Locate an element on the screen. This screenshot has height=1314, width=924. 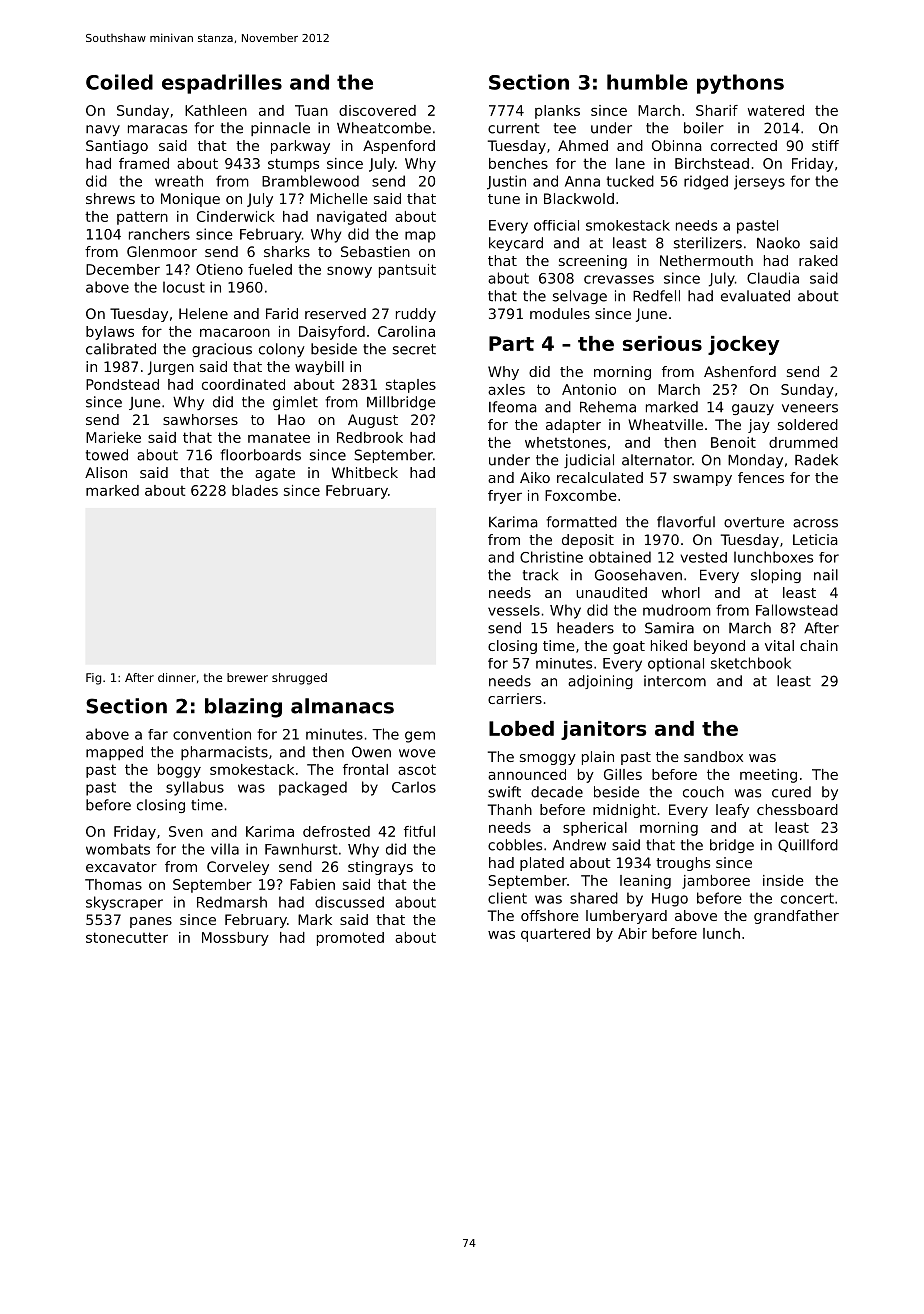
troughs is located at coordinates (683, 864).
